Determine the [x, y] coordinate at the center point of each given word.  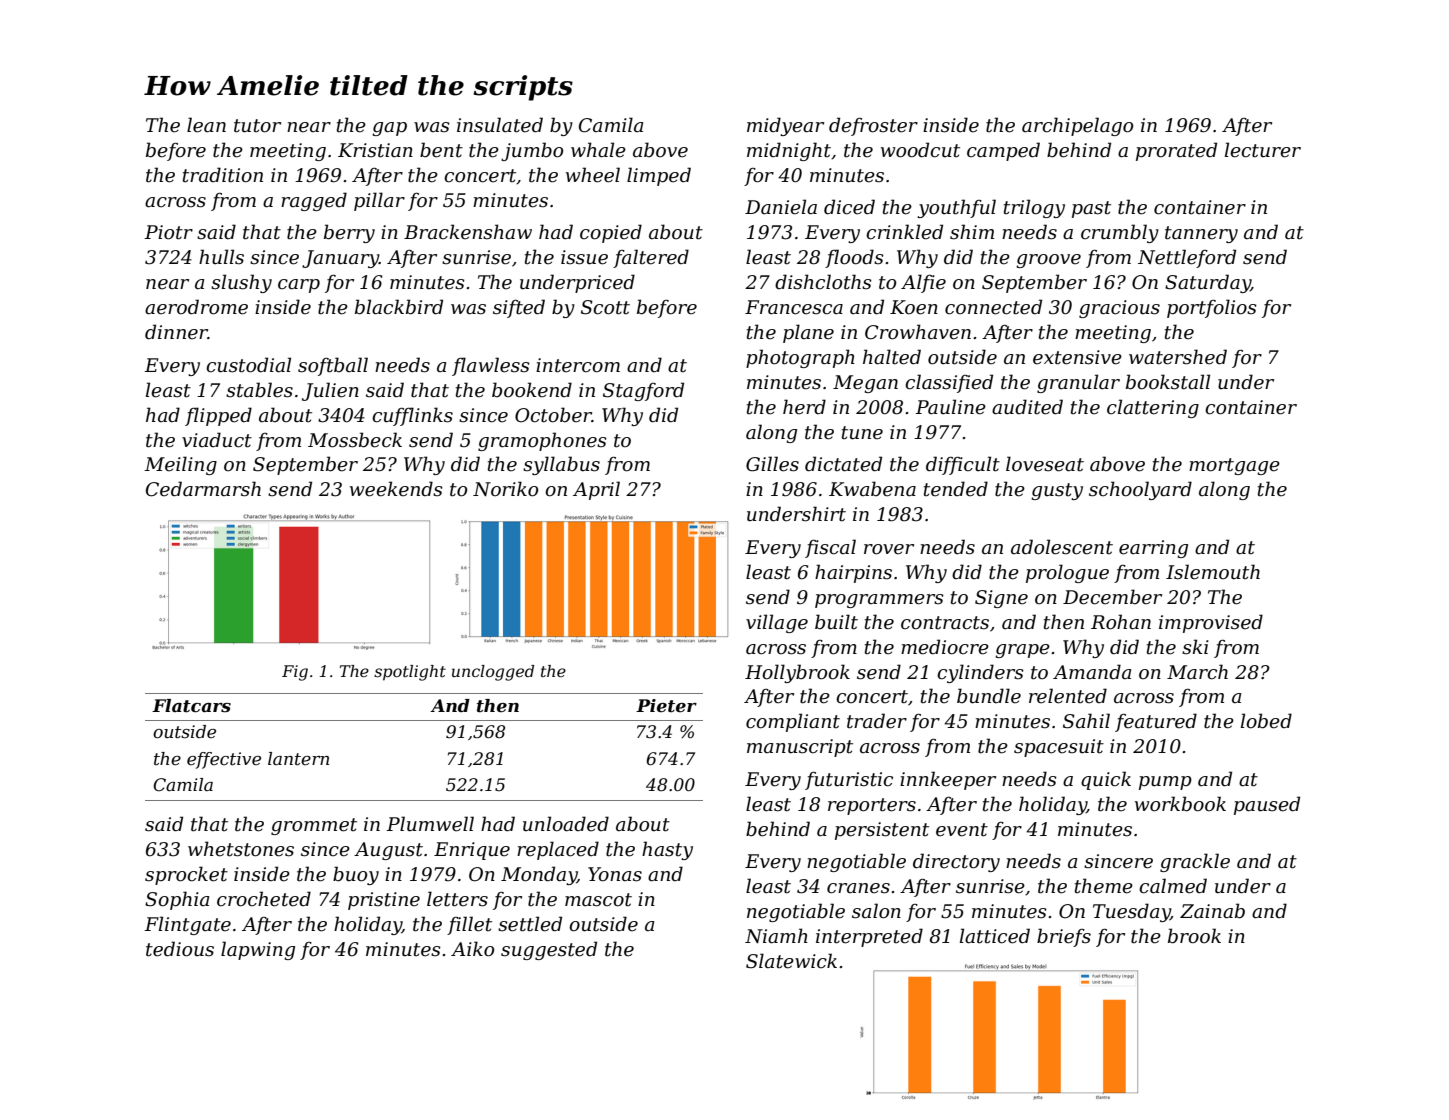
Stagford [643, 391]
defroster [873, 126]
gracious [1119, 309]
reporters [872, 806]
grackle [1195, 862]
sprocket [186, 875]
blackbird [399, 307]
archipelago [1077, 126]
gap [389, 129]
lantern [298, 759]
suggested [549, 950]
